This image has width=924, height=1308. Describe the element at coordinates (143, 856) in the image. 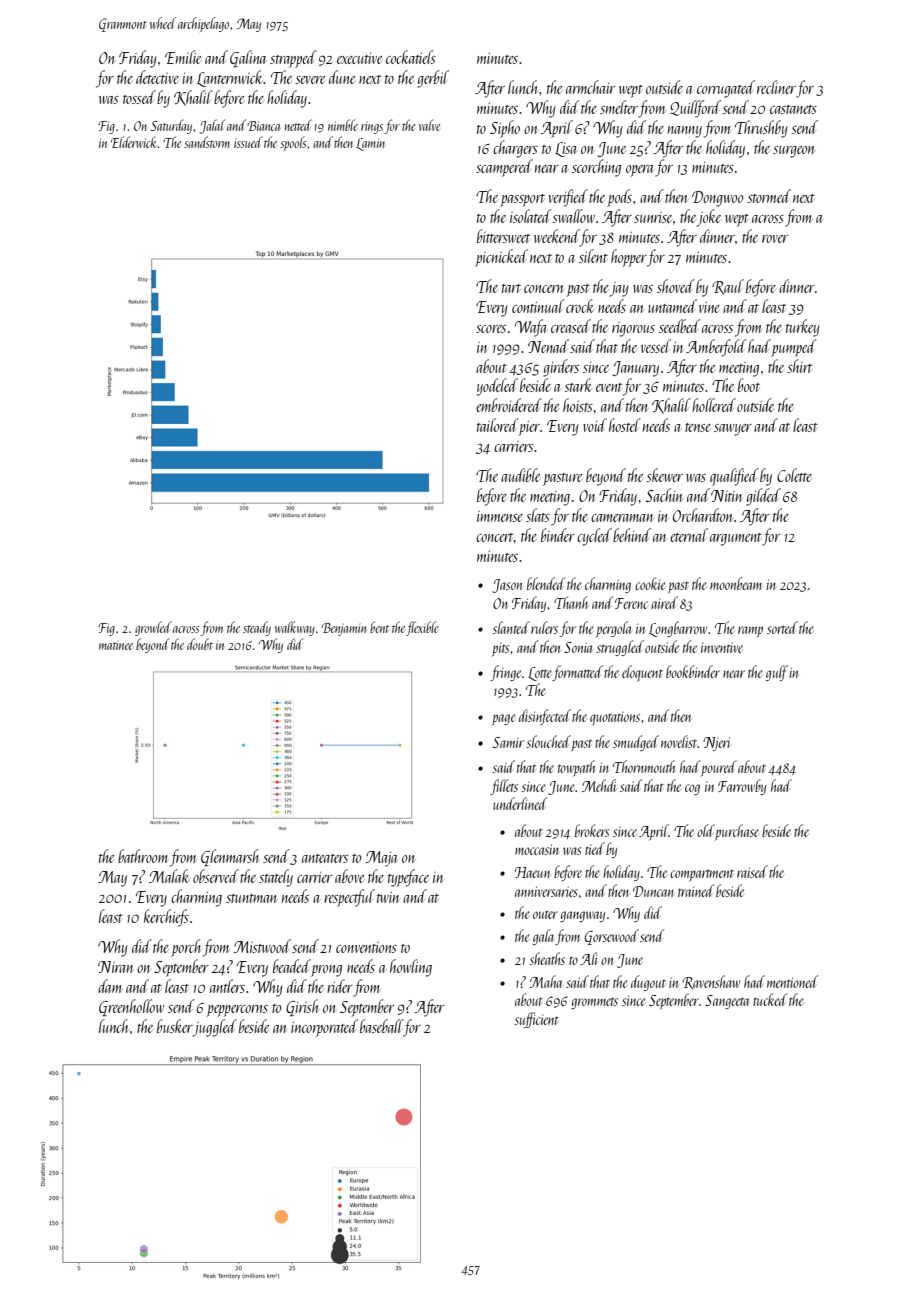

I see `bathroom` at that location.
